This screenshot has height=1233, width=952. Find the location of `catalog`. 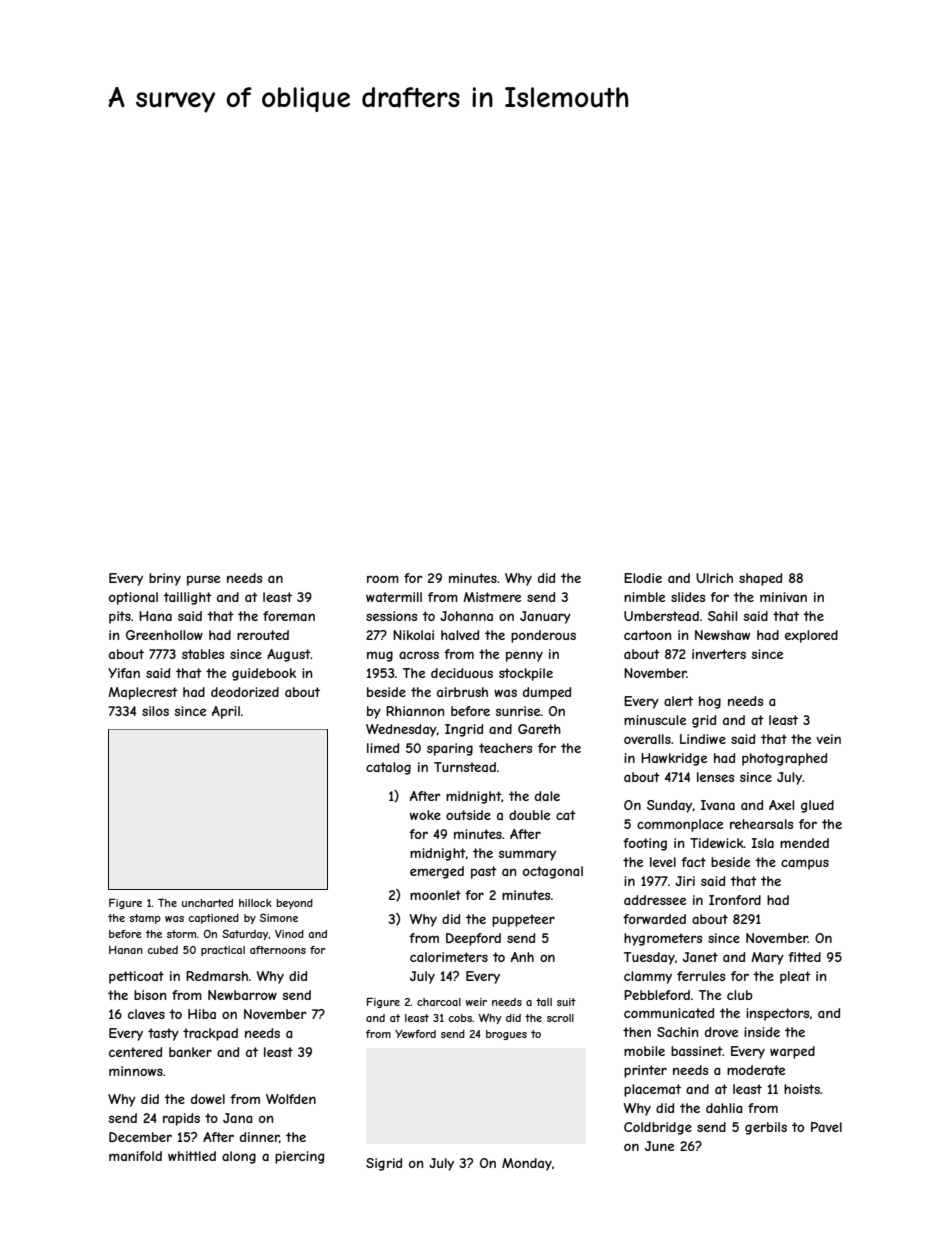

catalog is located at coordinates (388, 768).
